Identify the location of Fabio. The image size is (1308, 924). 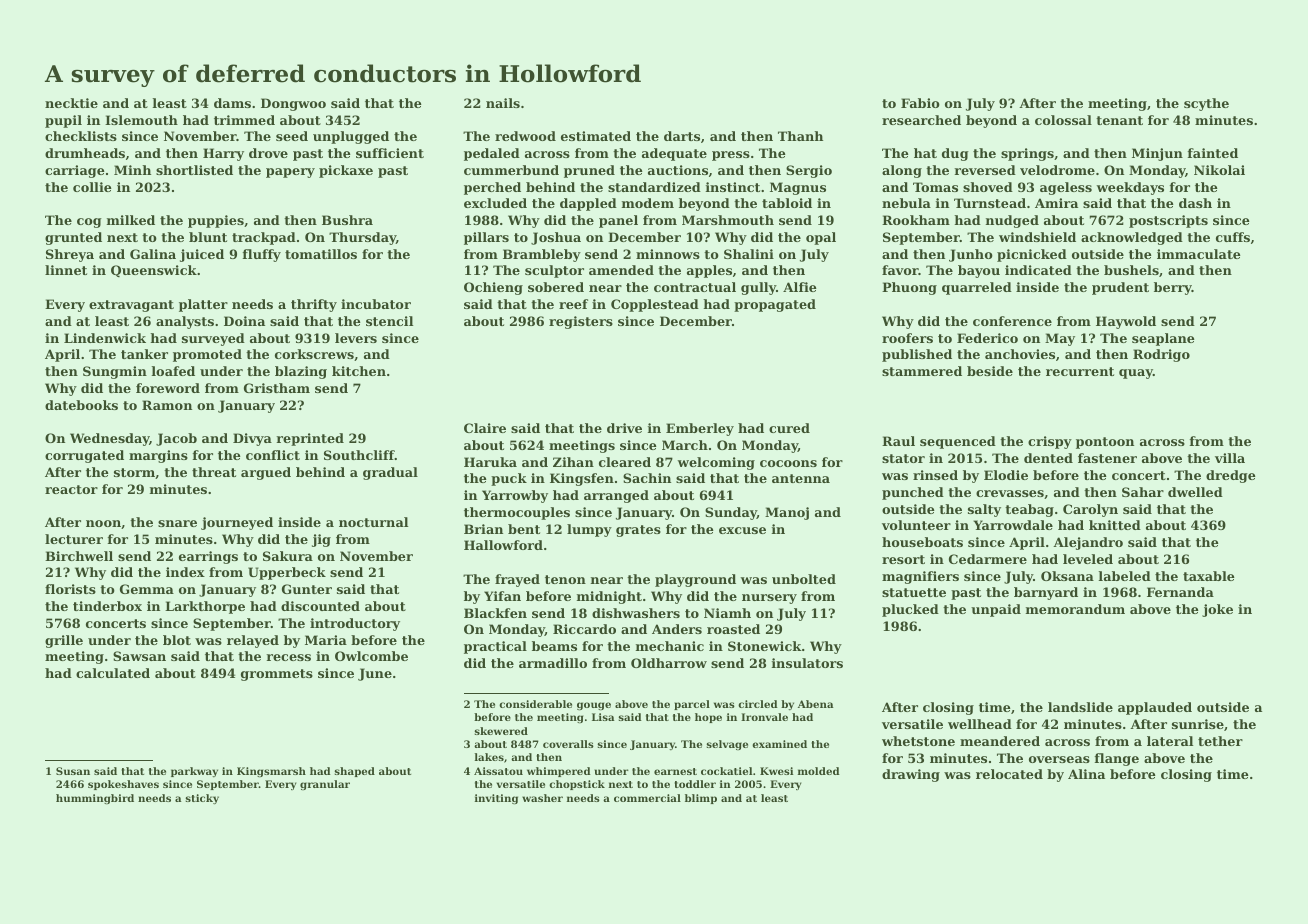
(920, 103).
